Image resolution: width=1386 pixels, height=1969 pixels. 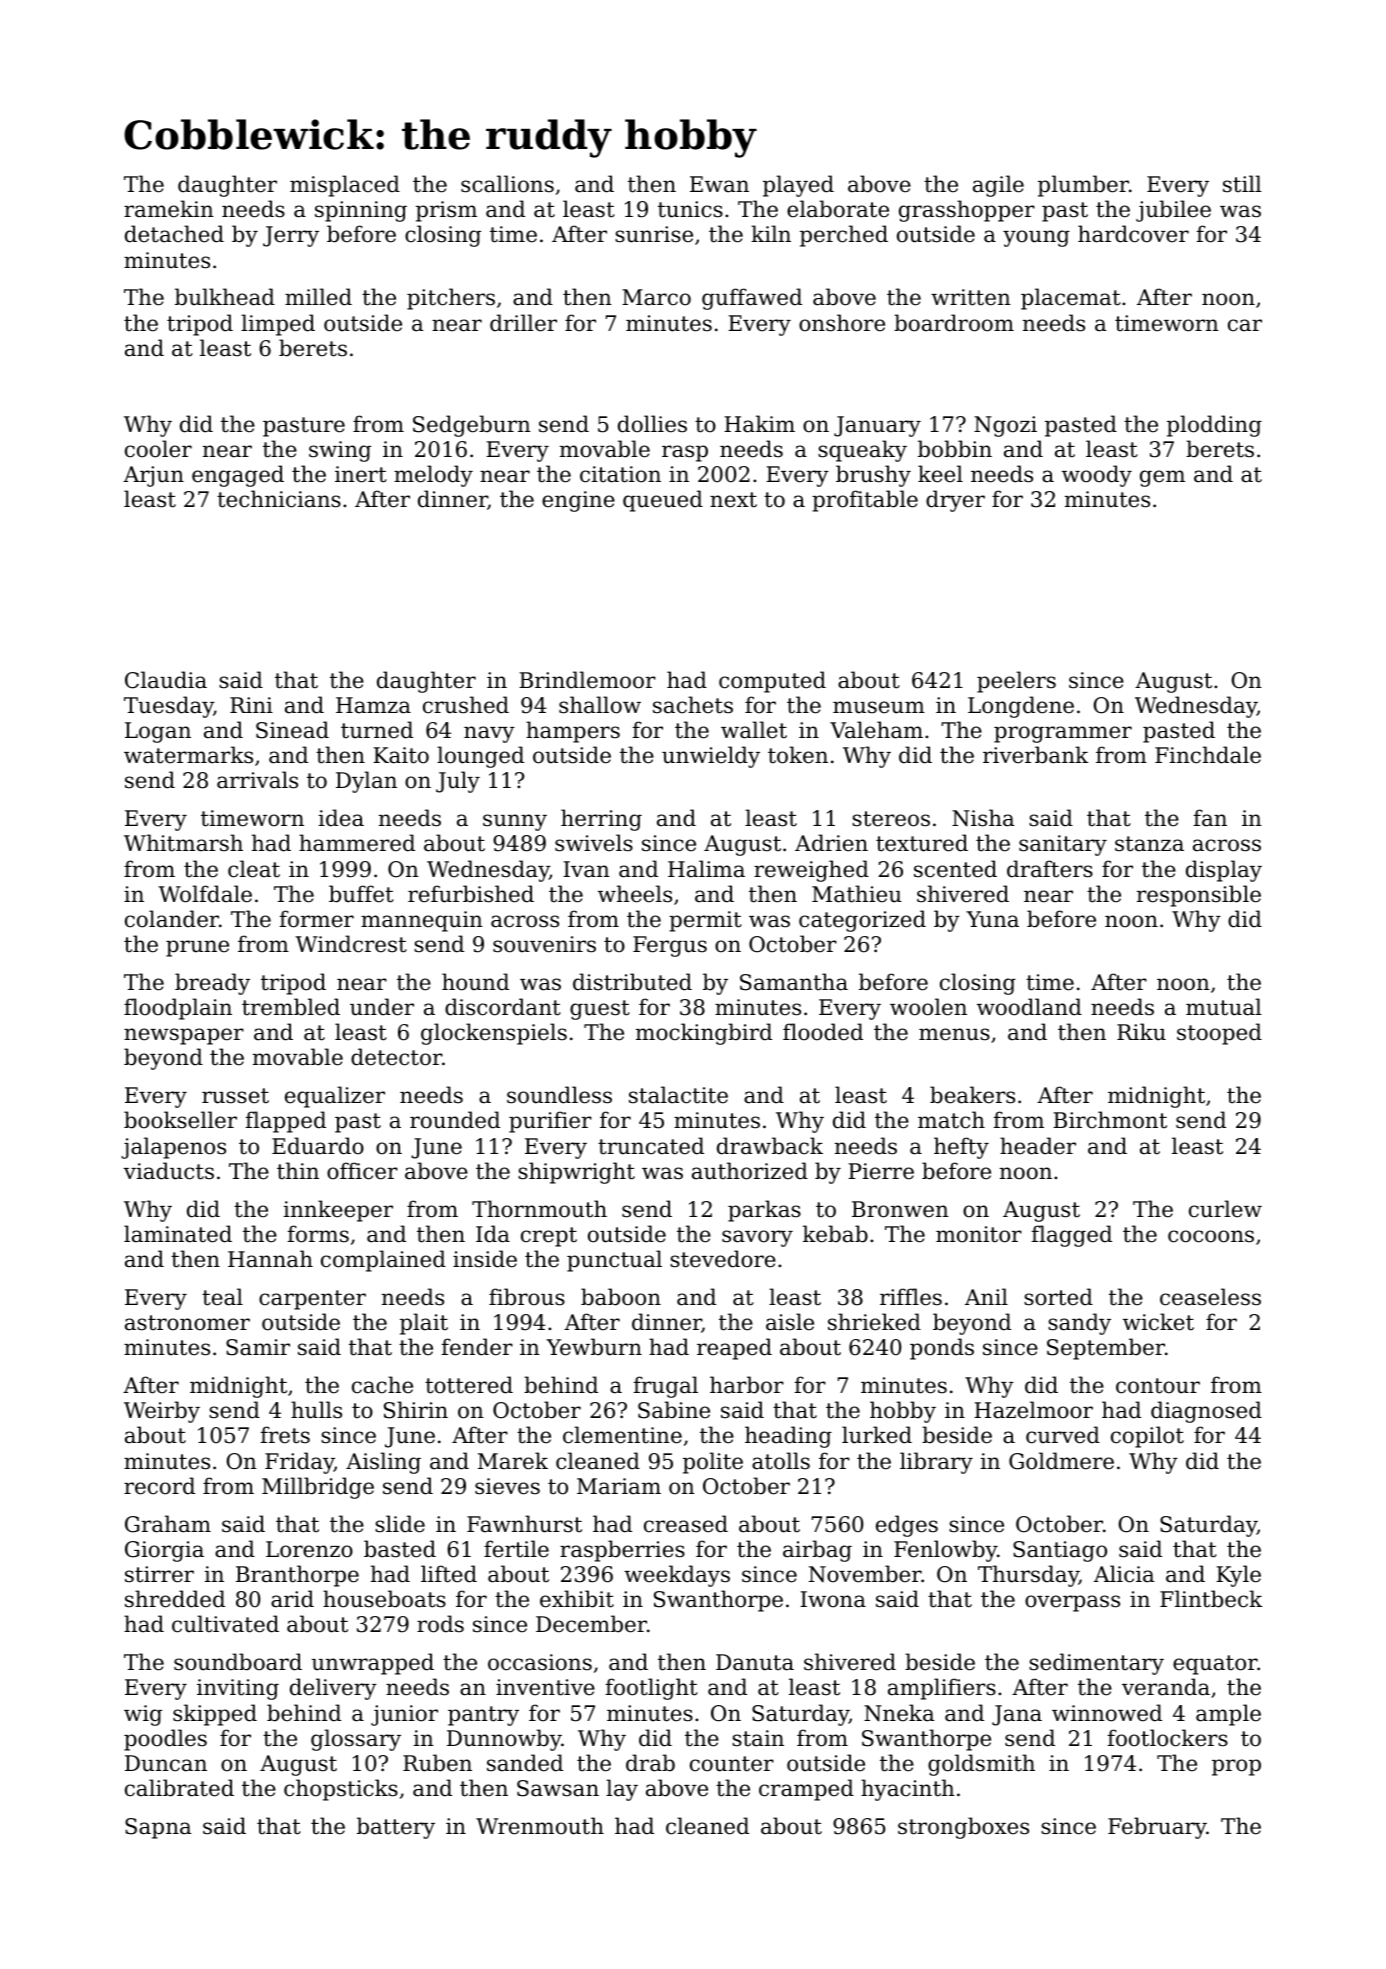 What do you see at coordinates (174, 234) in the page?
I see `detached` at bounding box center [174, 234].
